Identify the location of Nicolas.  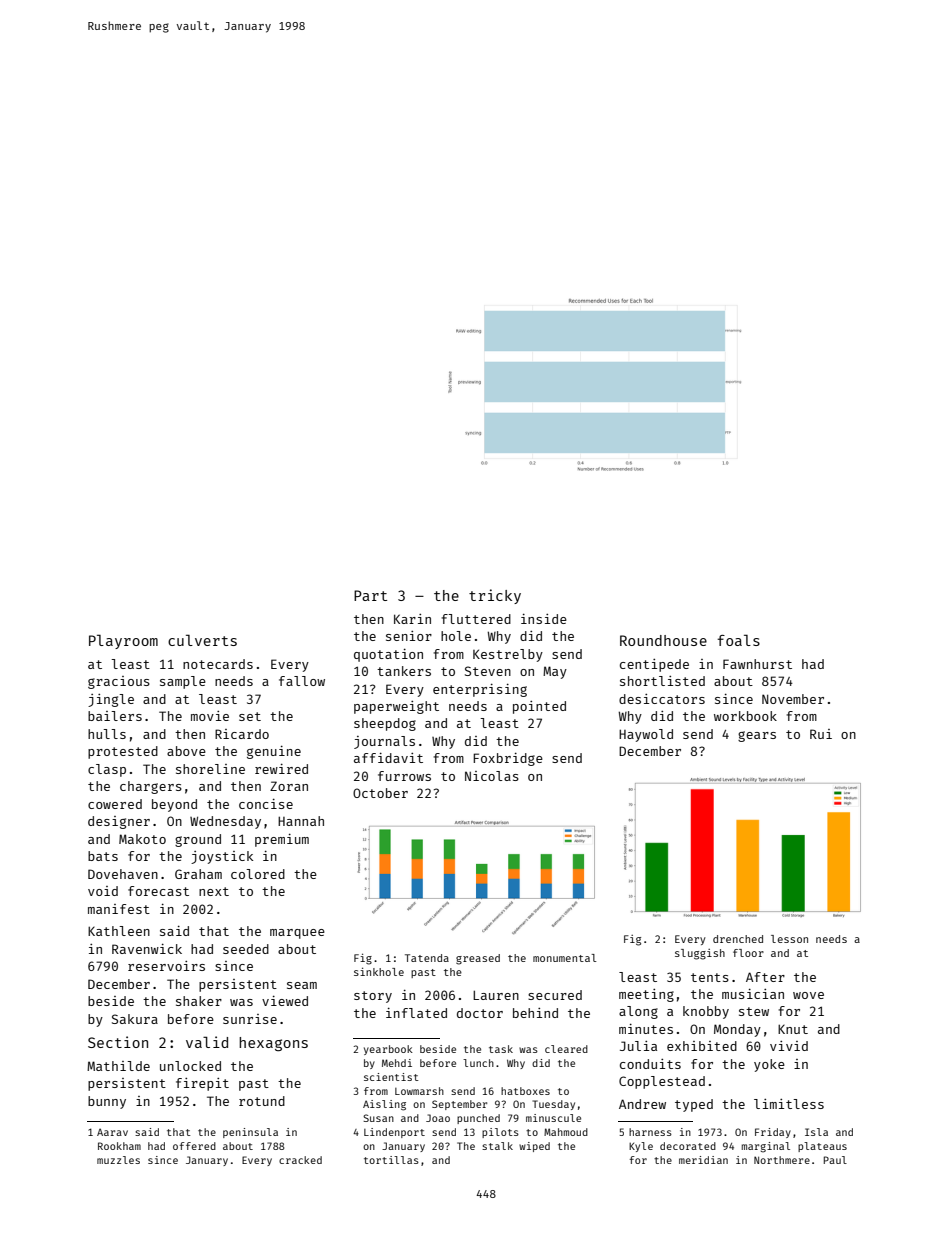
(492, 776).
